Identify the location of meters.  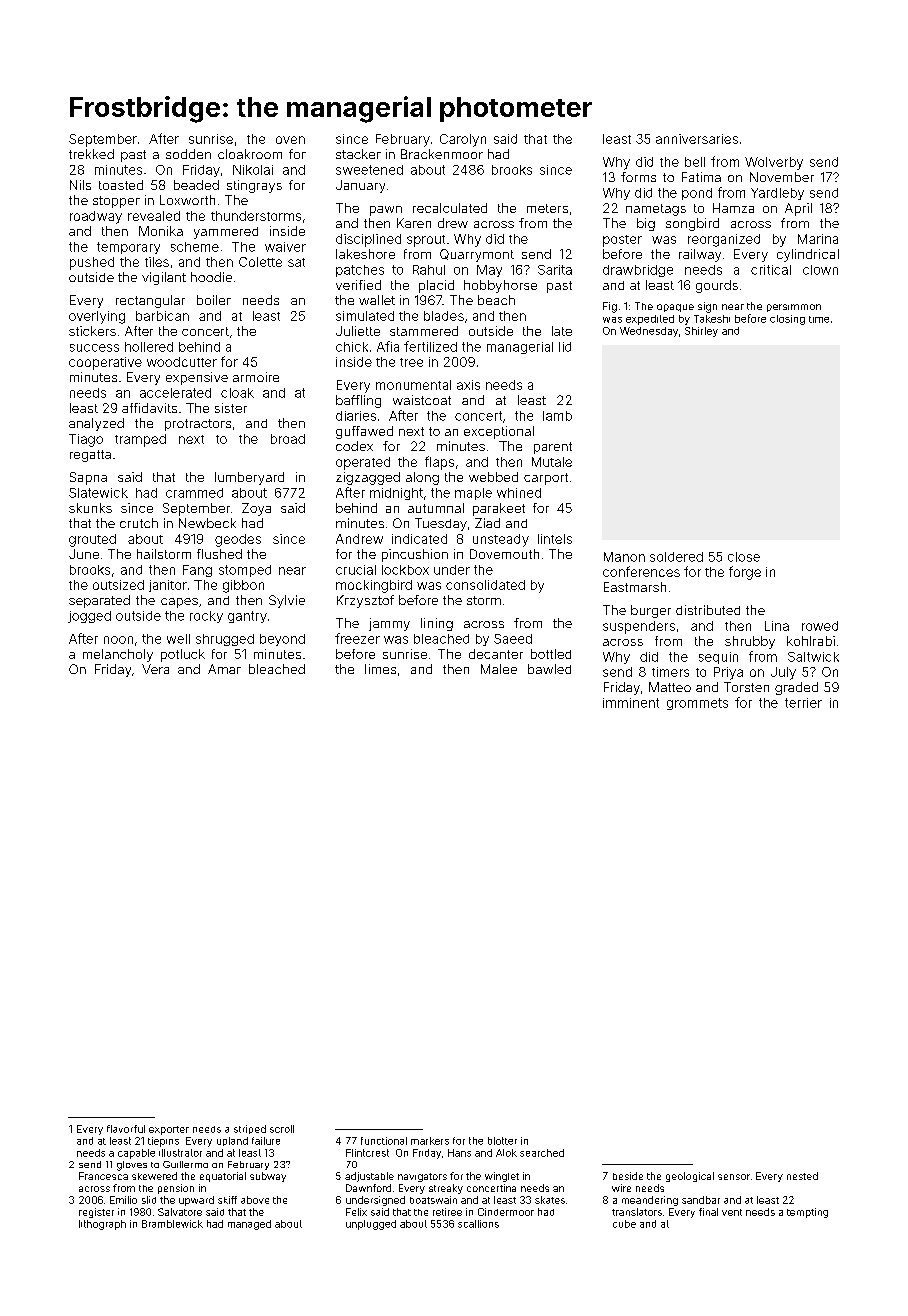
(547, 208).
